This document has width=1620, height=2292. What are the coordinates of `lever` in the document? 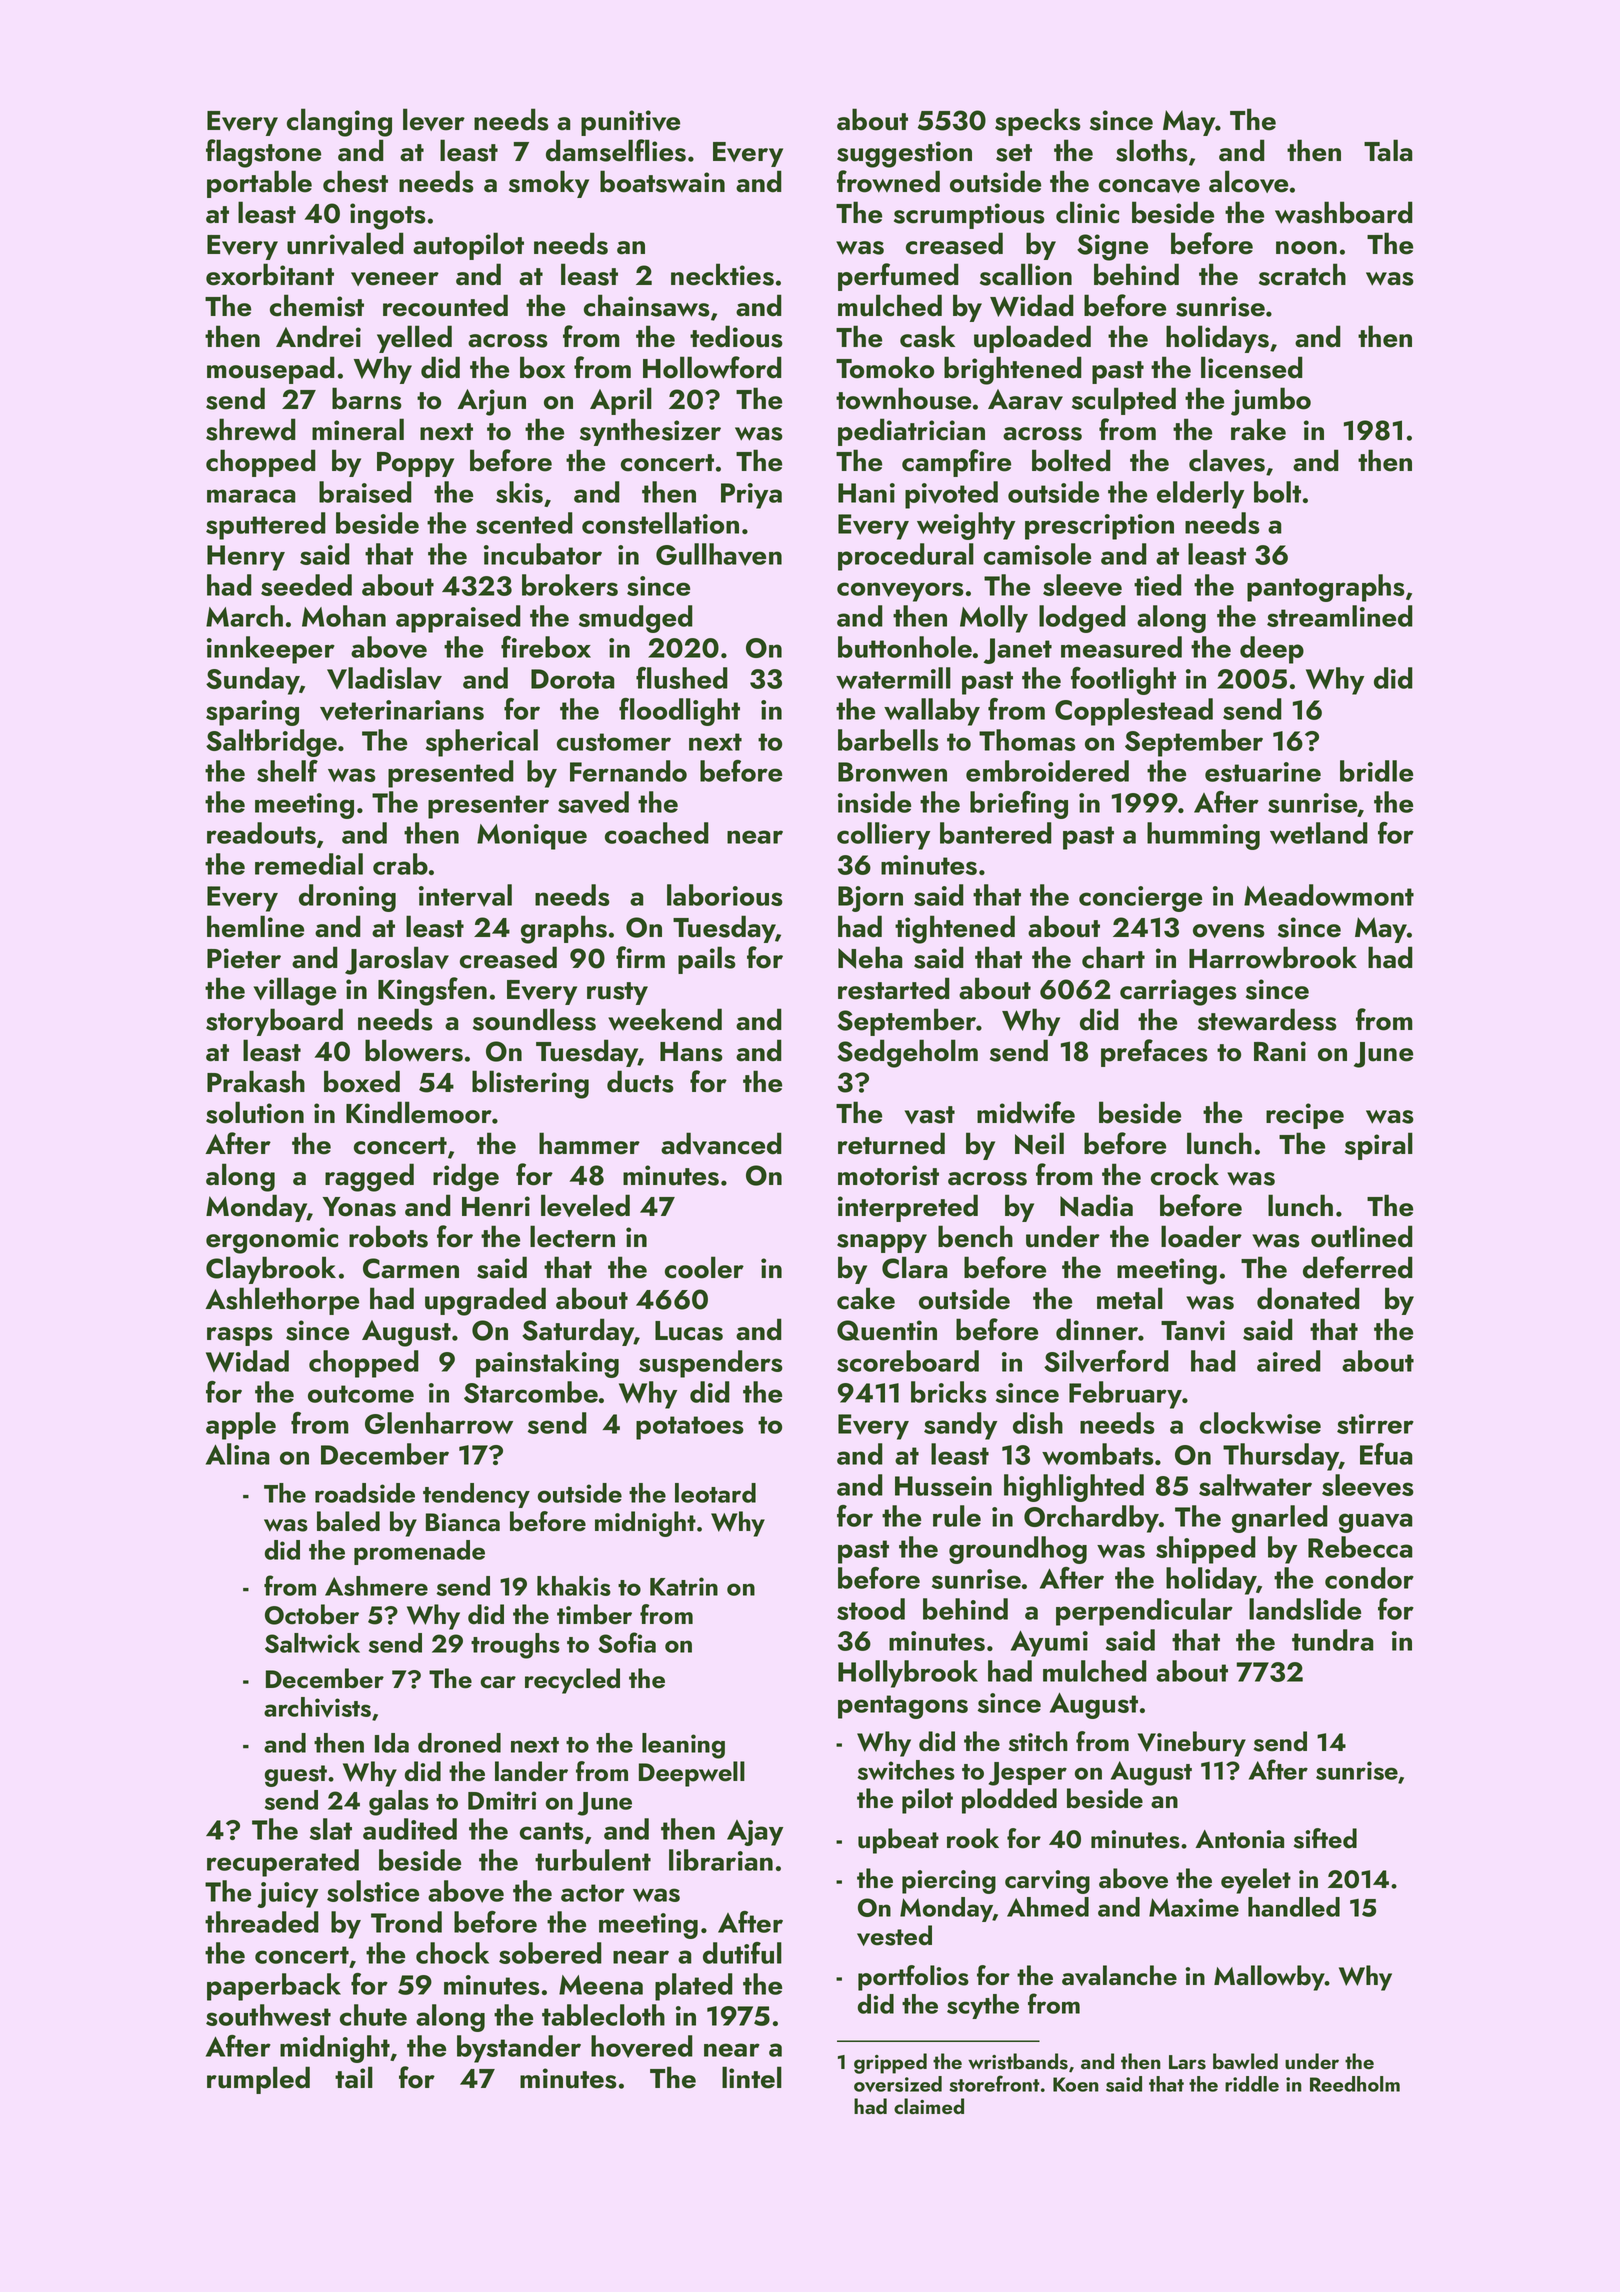 It's located at (434, 119).
